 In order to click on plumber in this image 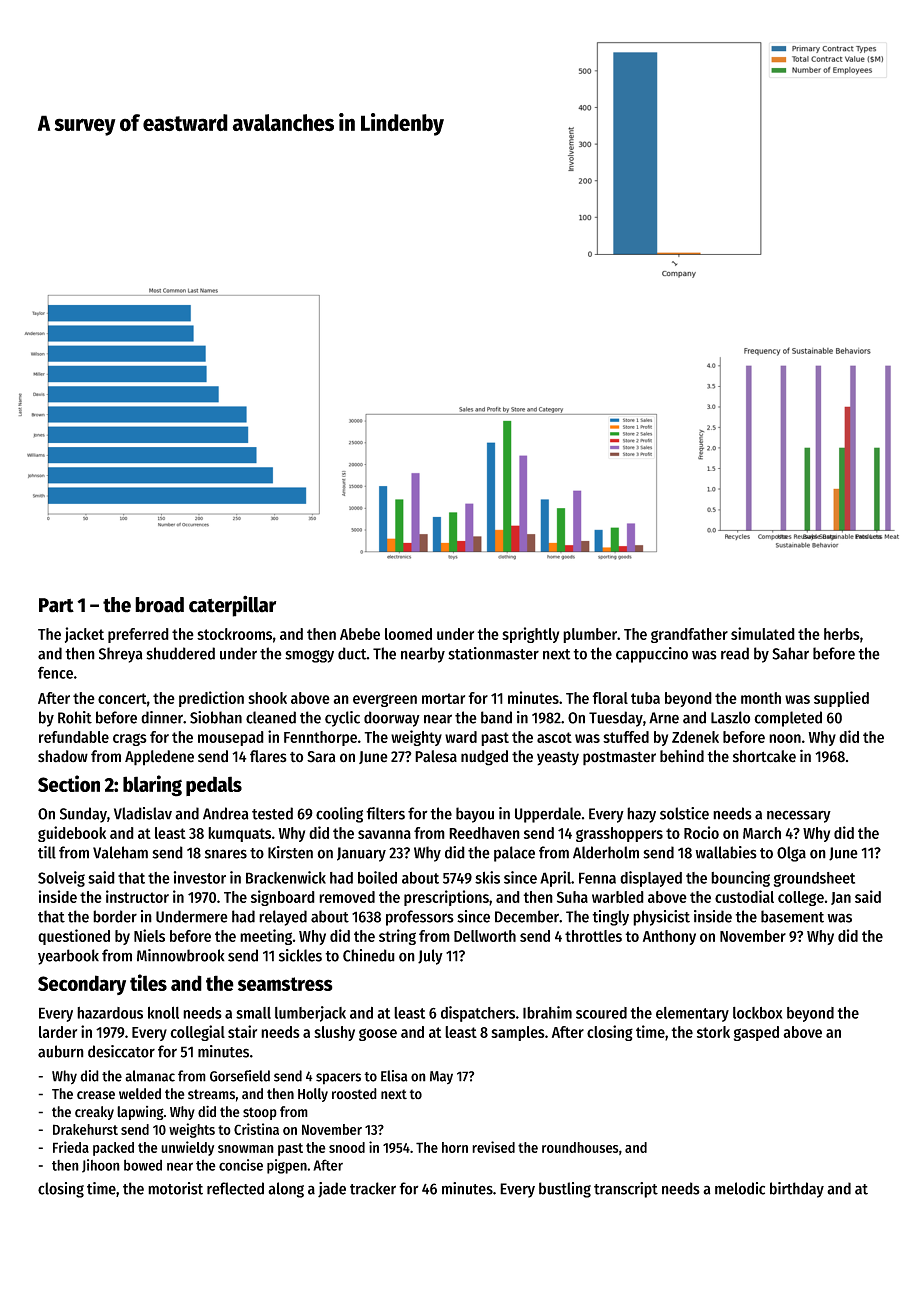, I will do `click(590, 635)`.
